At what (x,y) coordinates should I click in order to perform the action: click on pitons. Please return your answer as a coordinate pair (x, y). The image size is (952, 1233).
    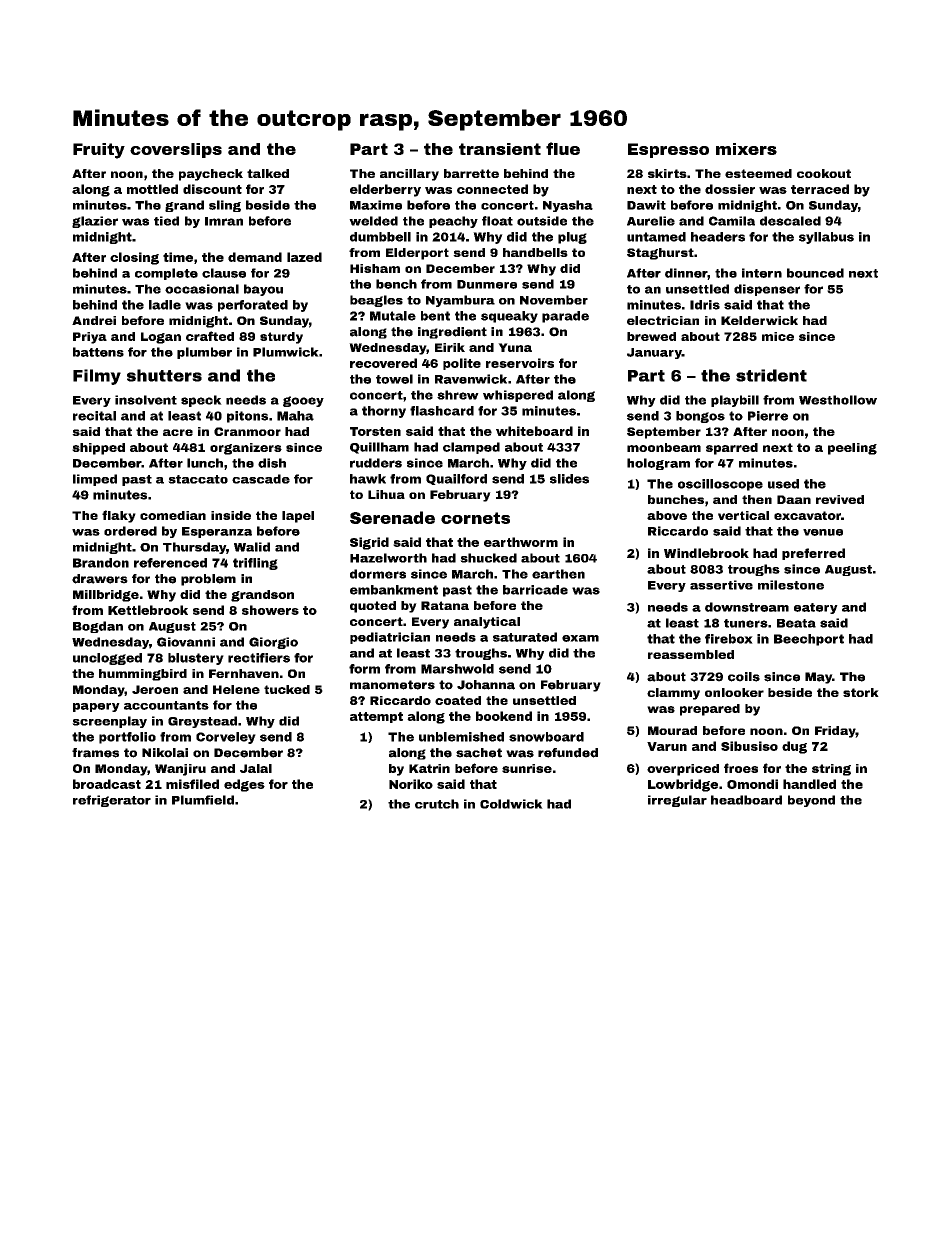
    Looking at the image, I should click on (247, 417).
